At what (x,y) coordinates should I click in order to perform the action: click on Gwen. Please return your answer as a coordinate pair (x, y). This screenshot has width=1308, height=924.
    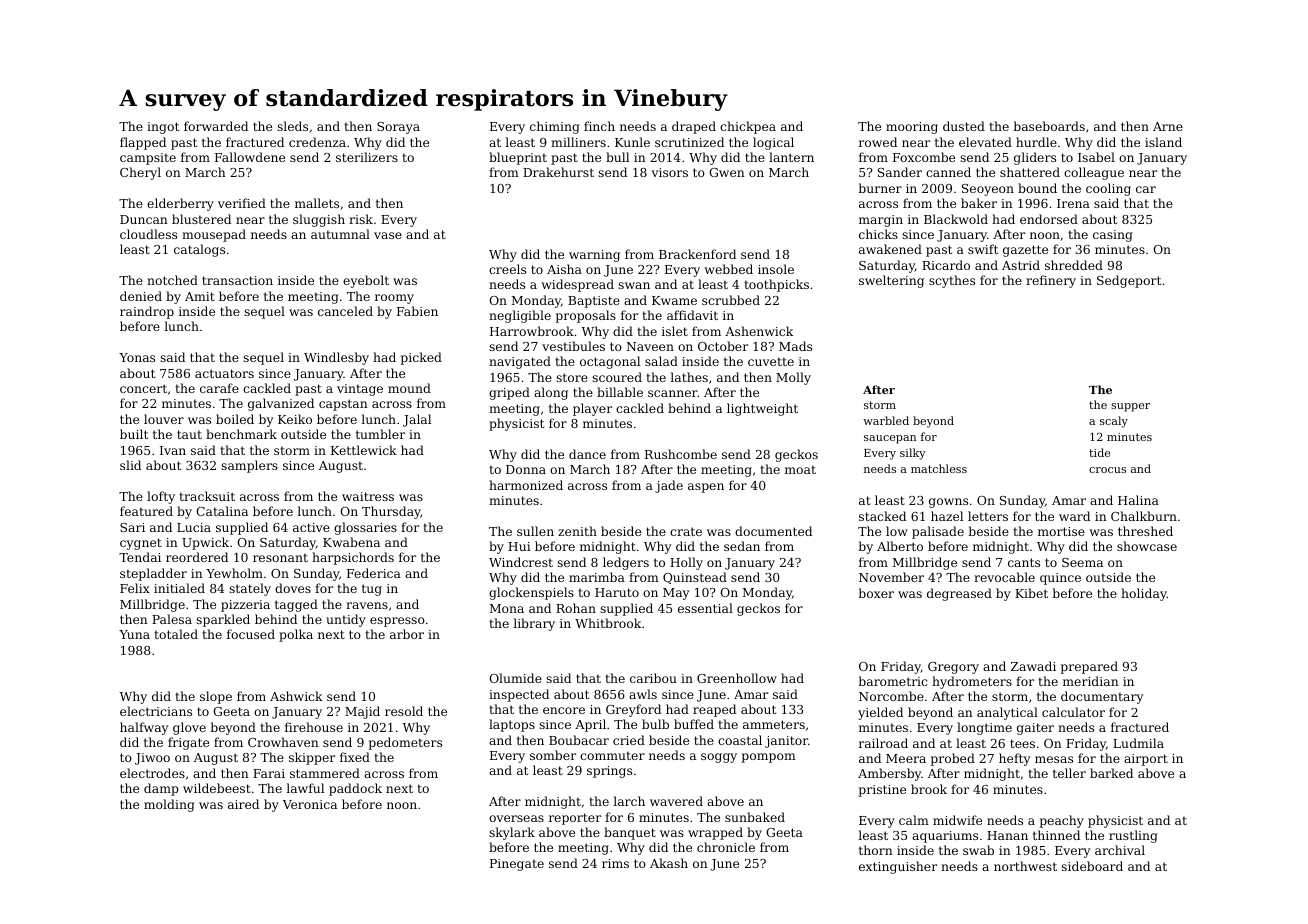
    Looking at the image, I should click on (727, 172).
